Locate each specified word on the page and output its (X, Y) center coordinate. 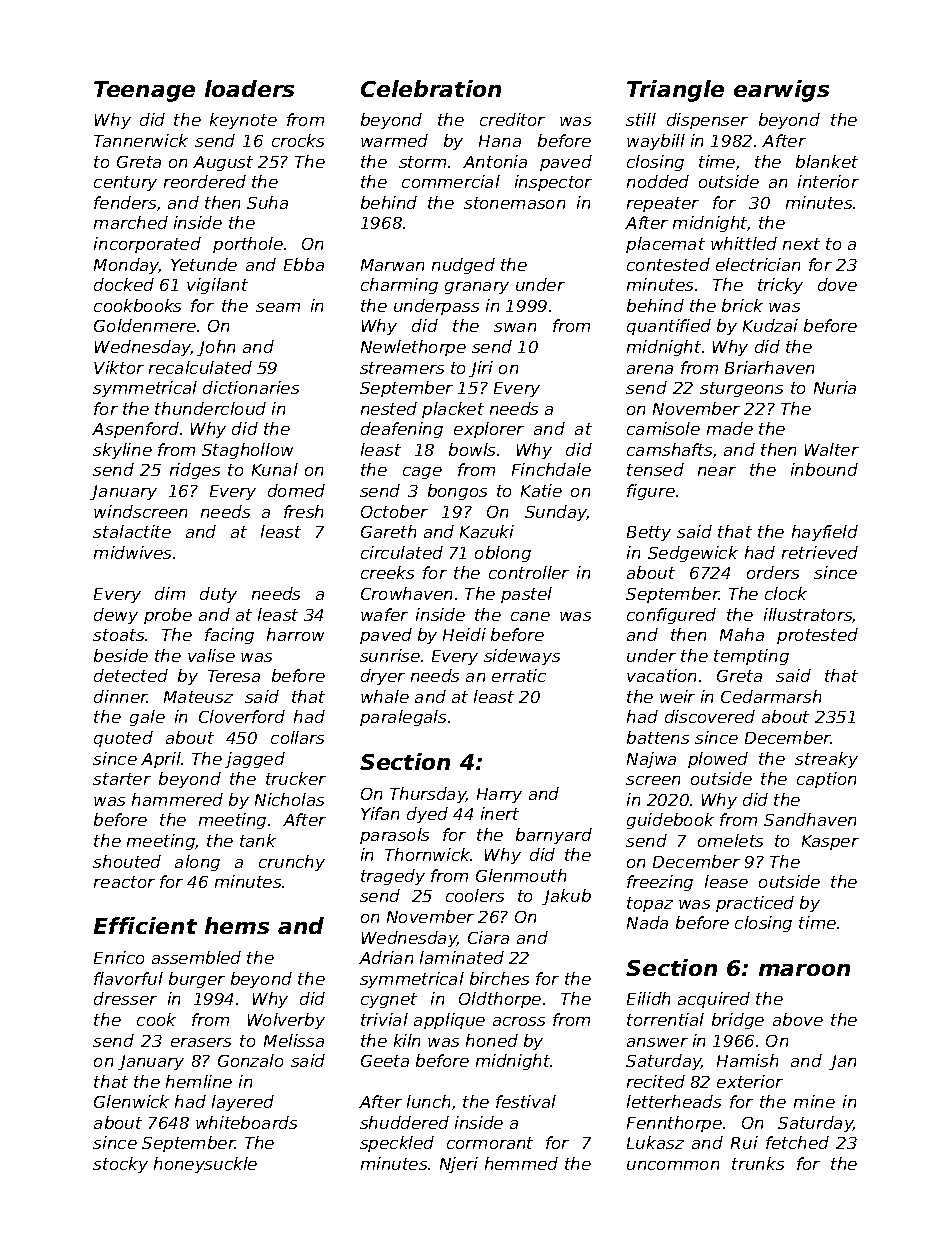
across (519, 1021)
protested (817, 636)
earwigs (781, 91)
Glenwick (131, 1101)
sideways (522, 657)
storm (422, 162)
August (223, 163)
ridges (195, 471)
